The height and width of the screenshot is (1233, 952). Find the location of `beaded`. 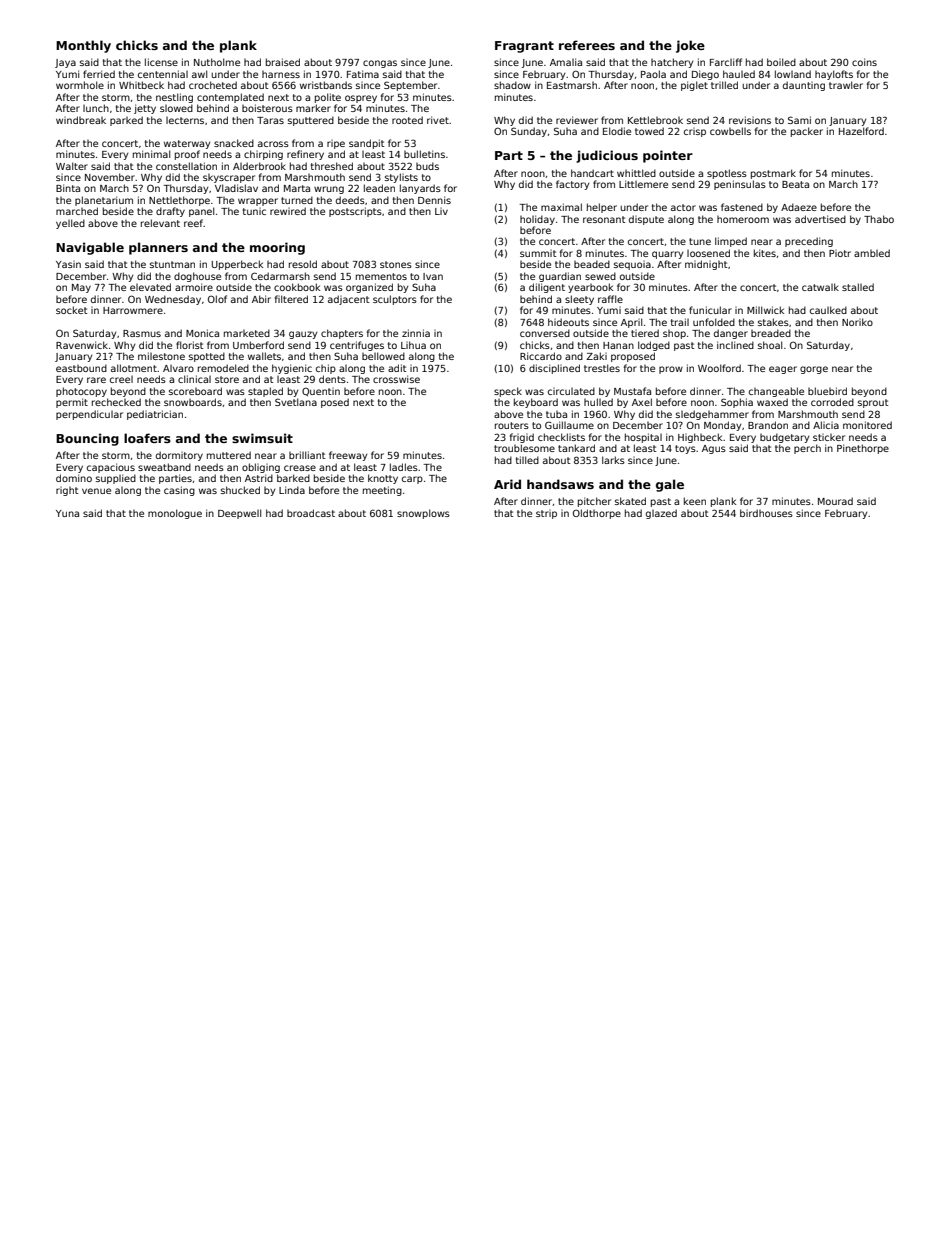

beaded is located at coordinates (592, 264).
